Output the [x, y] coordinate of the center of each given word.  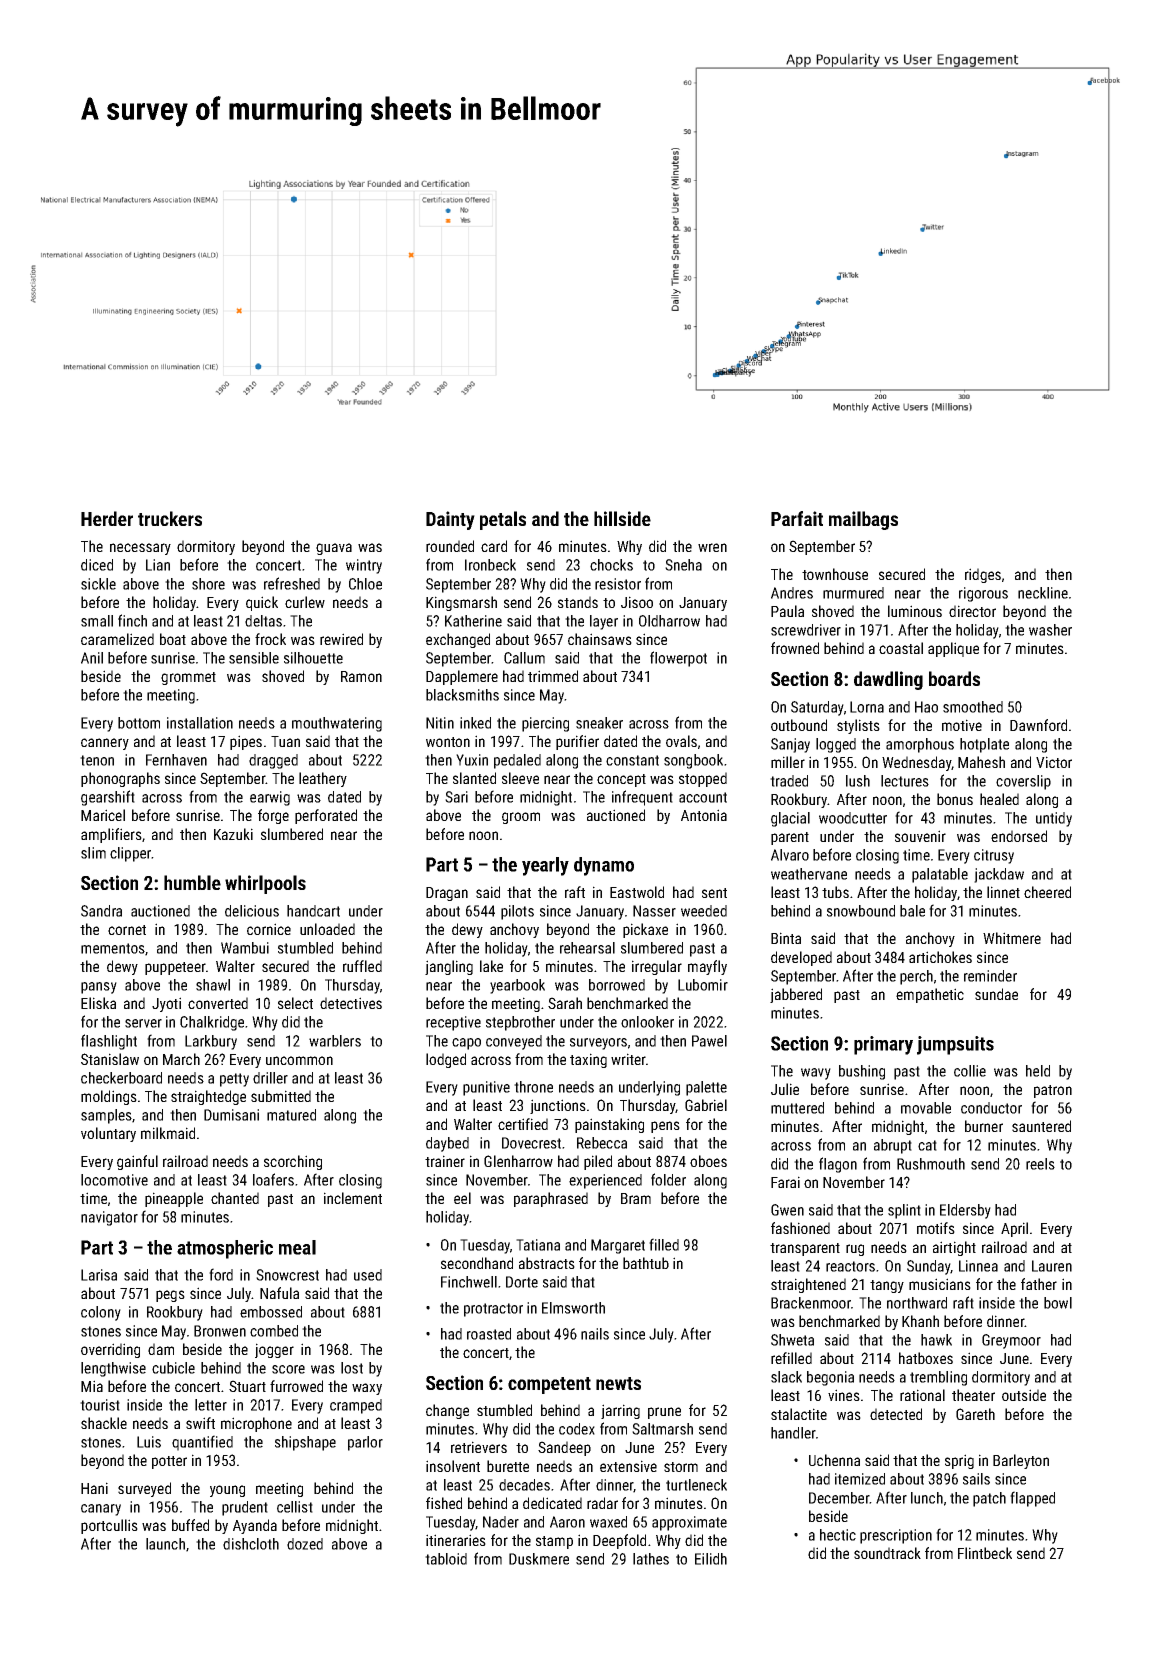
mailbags [863, 520]
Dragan [447, 894]
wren [712, 547]
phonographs [120, 779]
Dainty [450, 520]
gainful [137, 1162]
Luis [149, 1442]
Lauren [1052, 1266]
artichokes [940, 957]
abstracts [547, 1263]
